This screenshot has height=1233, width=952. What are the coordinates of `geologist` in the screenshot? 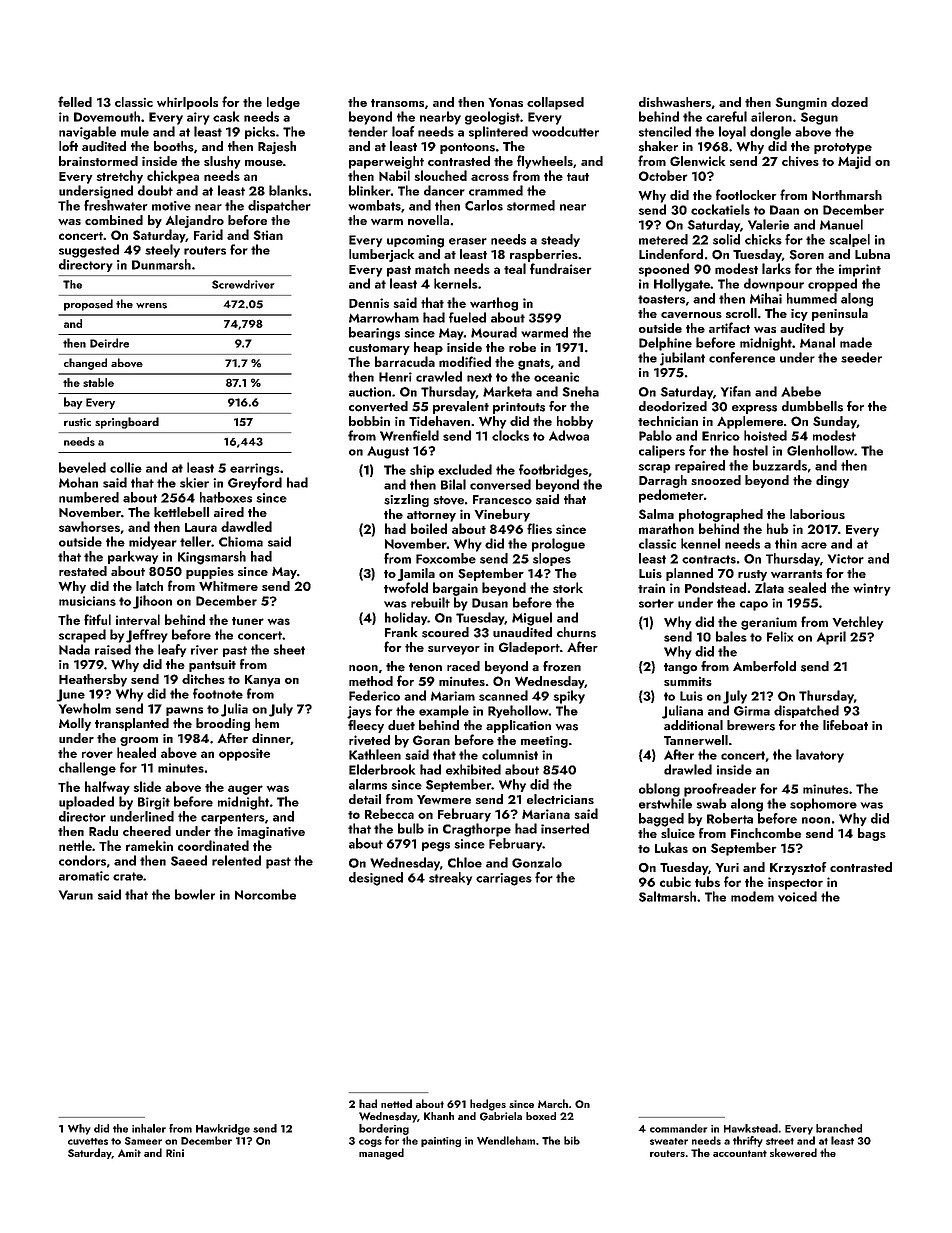 It's located at (492, 118).
